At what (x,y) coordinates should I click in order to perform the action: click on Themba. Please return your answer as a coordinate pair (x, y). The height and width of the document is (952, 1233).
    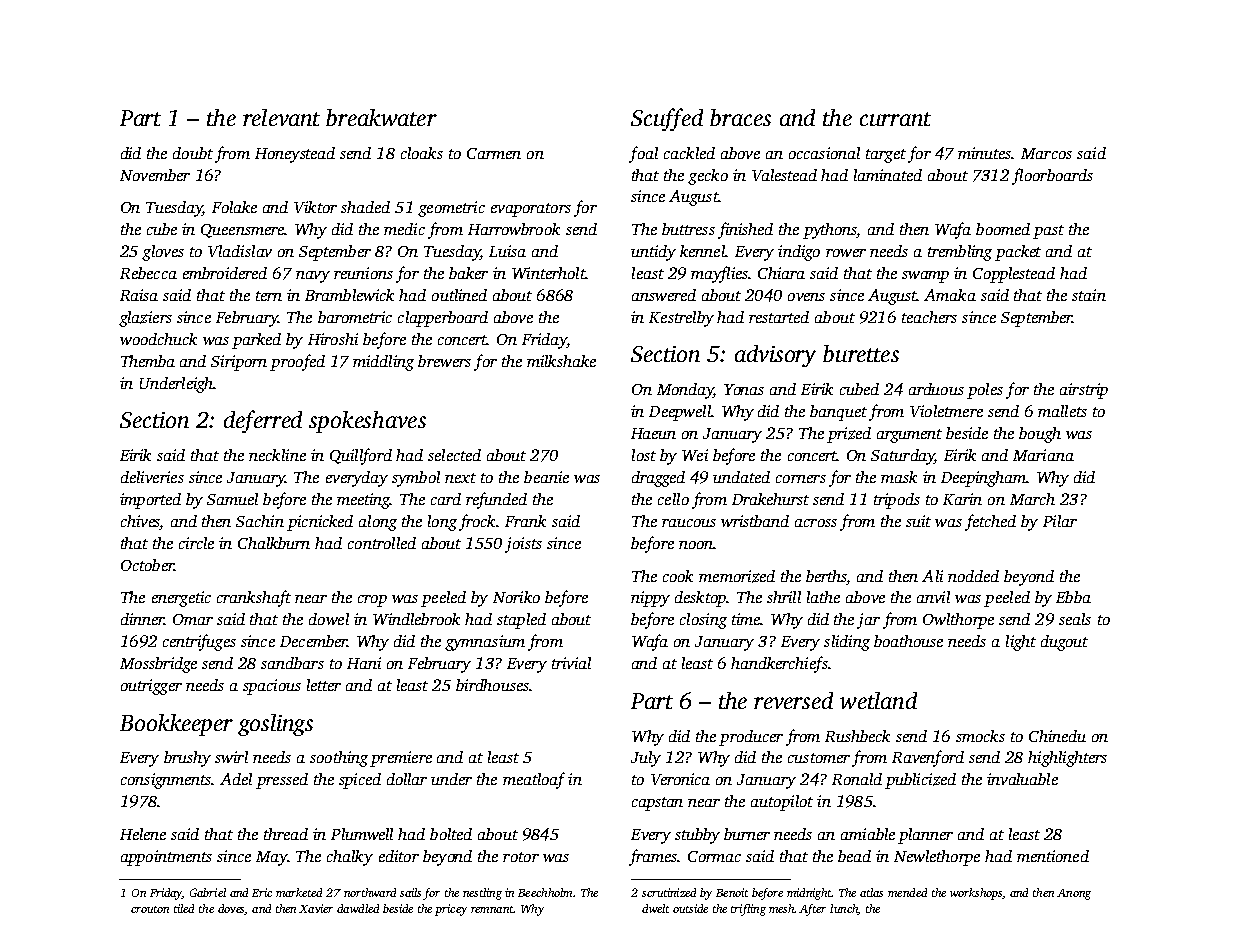
    Looking at the image, I should click on (148, 361).
